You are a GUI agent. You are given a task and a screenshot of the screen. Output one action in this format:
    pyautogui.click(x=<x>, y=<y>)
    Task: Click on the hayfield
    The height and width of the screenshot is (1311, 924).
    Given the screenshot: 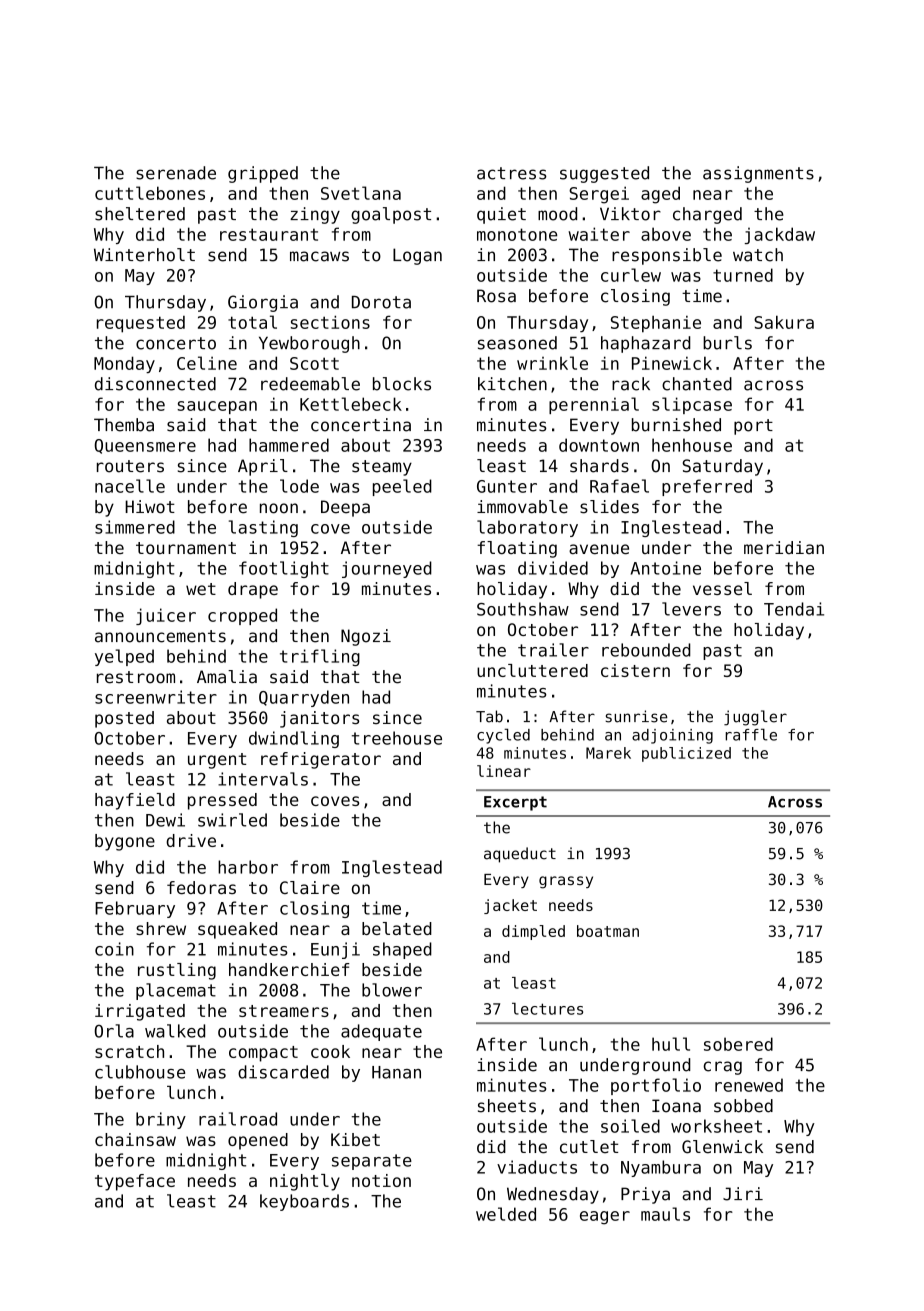 What is the action you would take?
    pyautogui.click(x=135, y=801)
